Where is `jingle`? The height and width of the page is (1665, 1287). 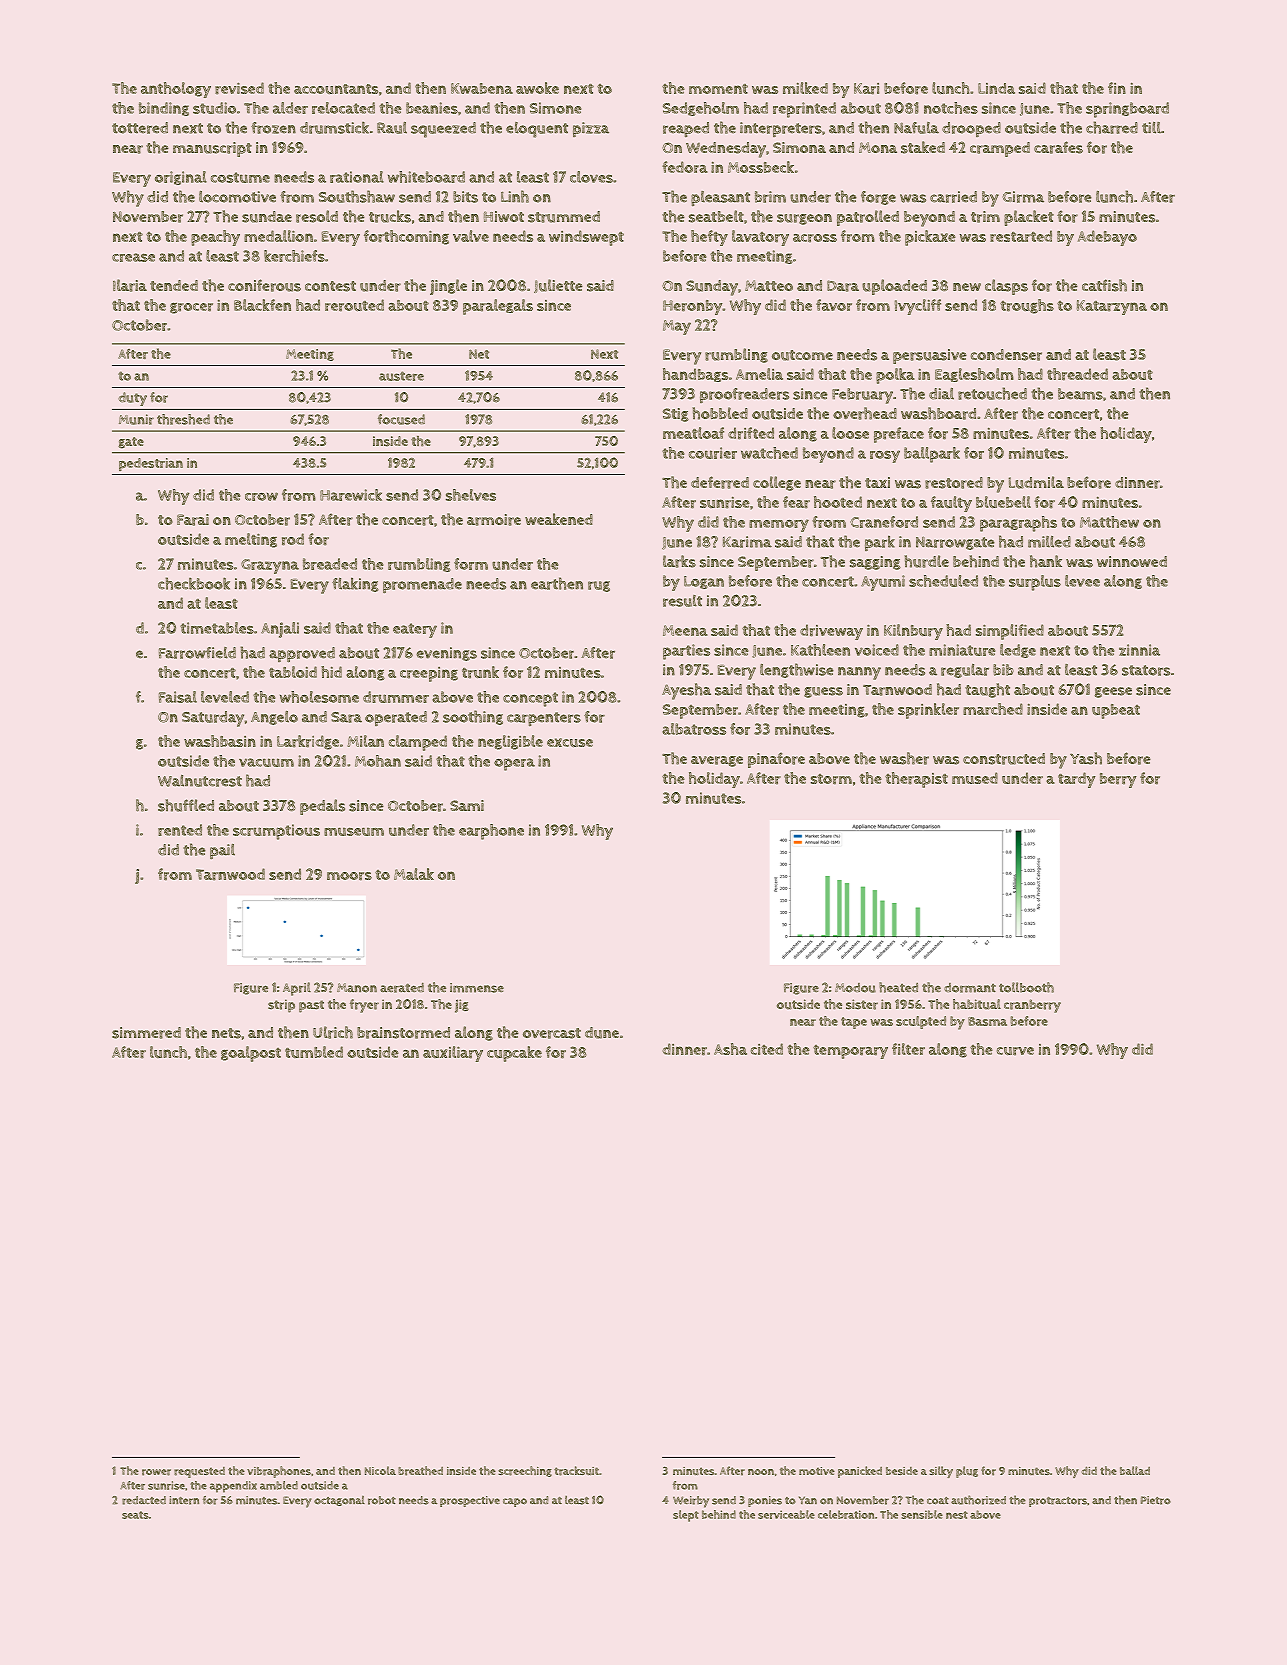
jingle is located at coordinates (448, 287).
